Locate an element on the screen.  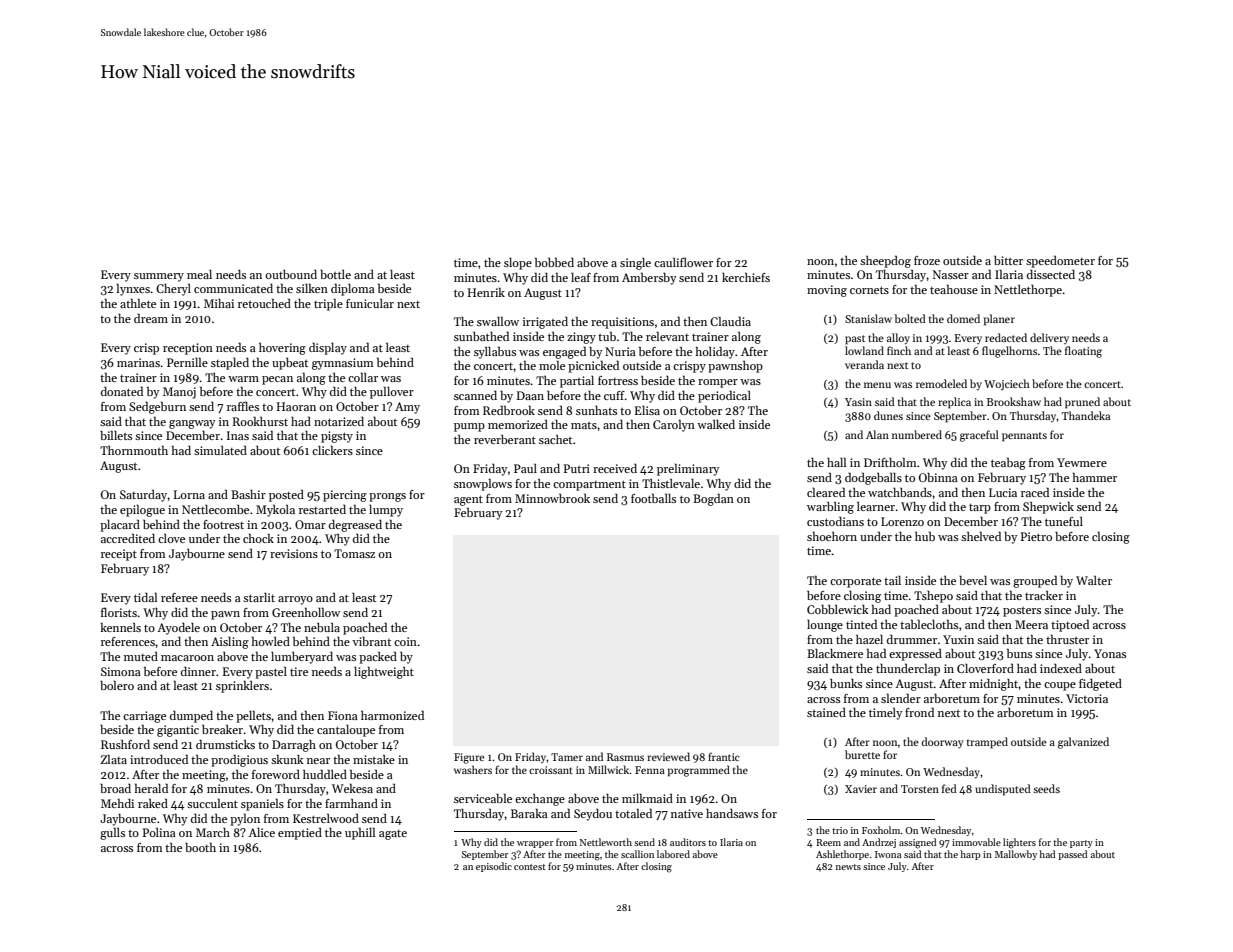
outbound is located at coordinates (291, 274).
